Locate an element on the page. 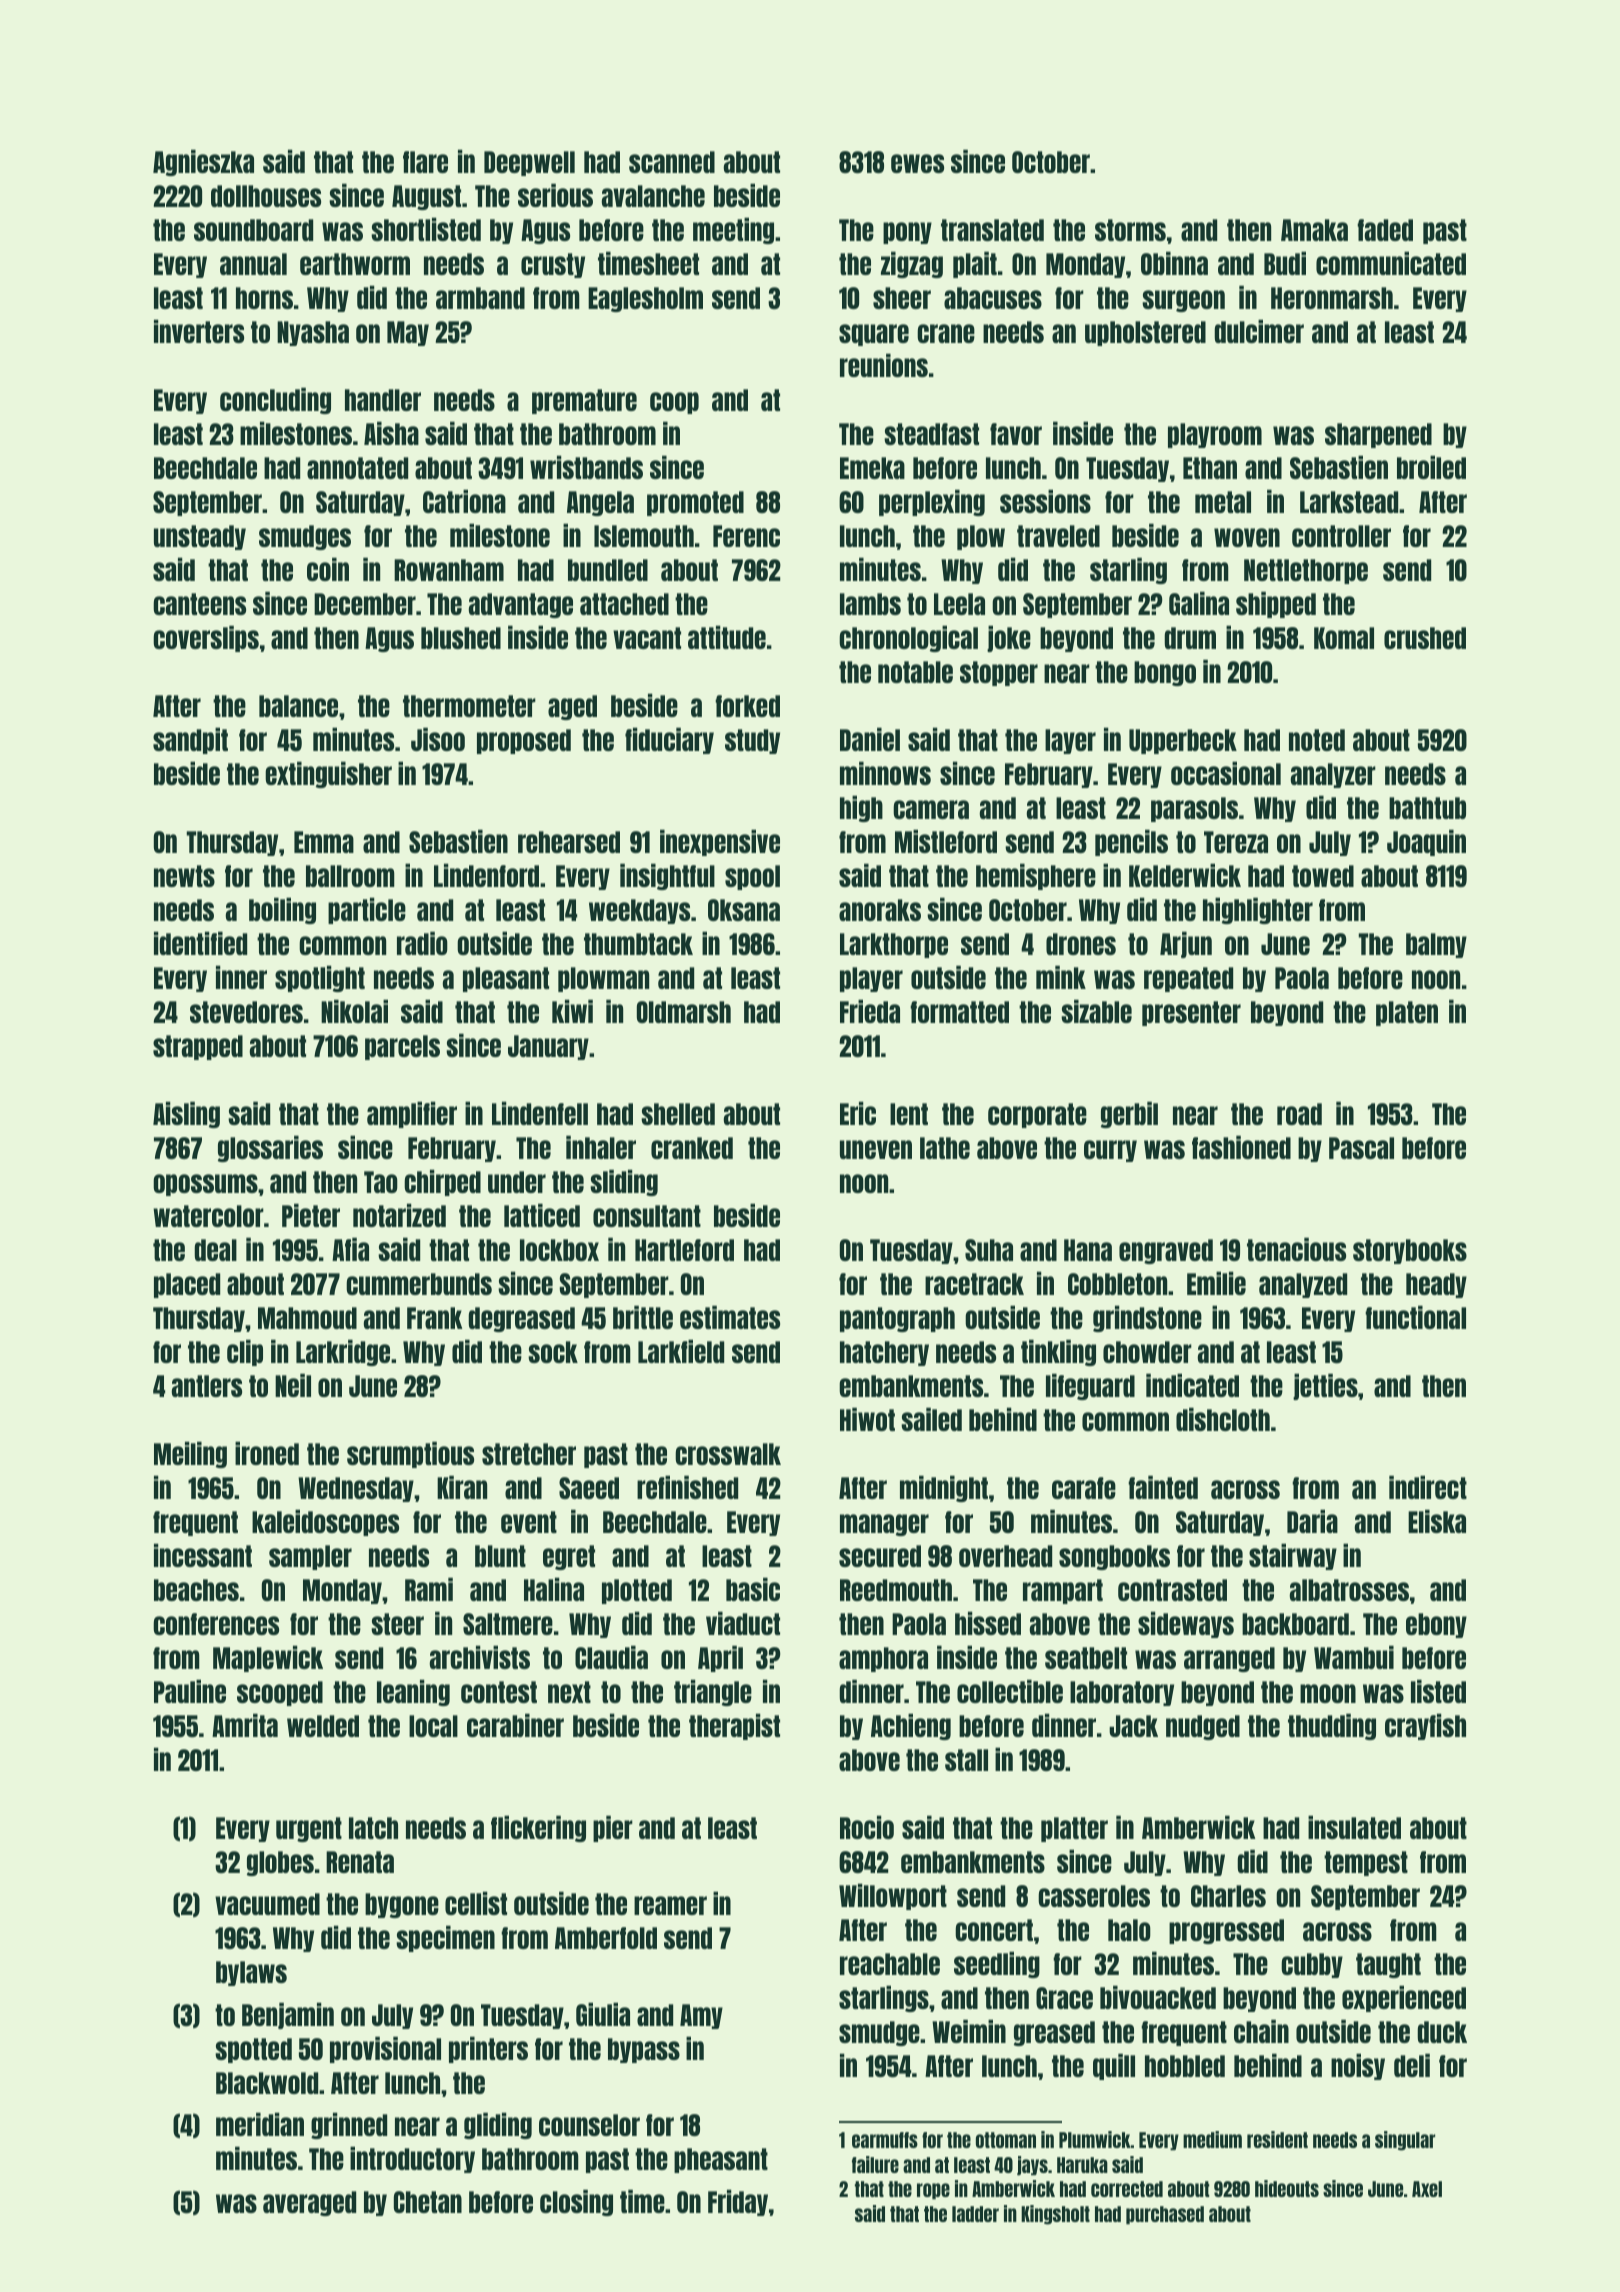 The width and height of the page is (1620, 2292). thudding is located at coordinates (1332, 1726).
